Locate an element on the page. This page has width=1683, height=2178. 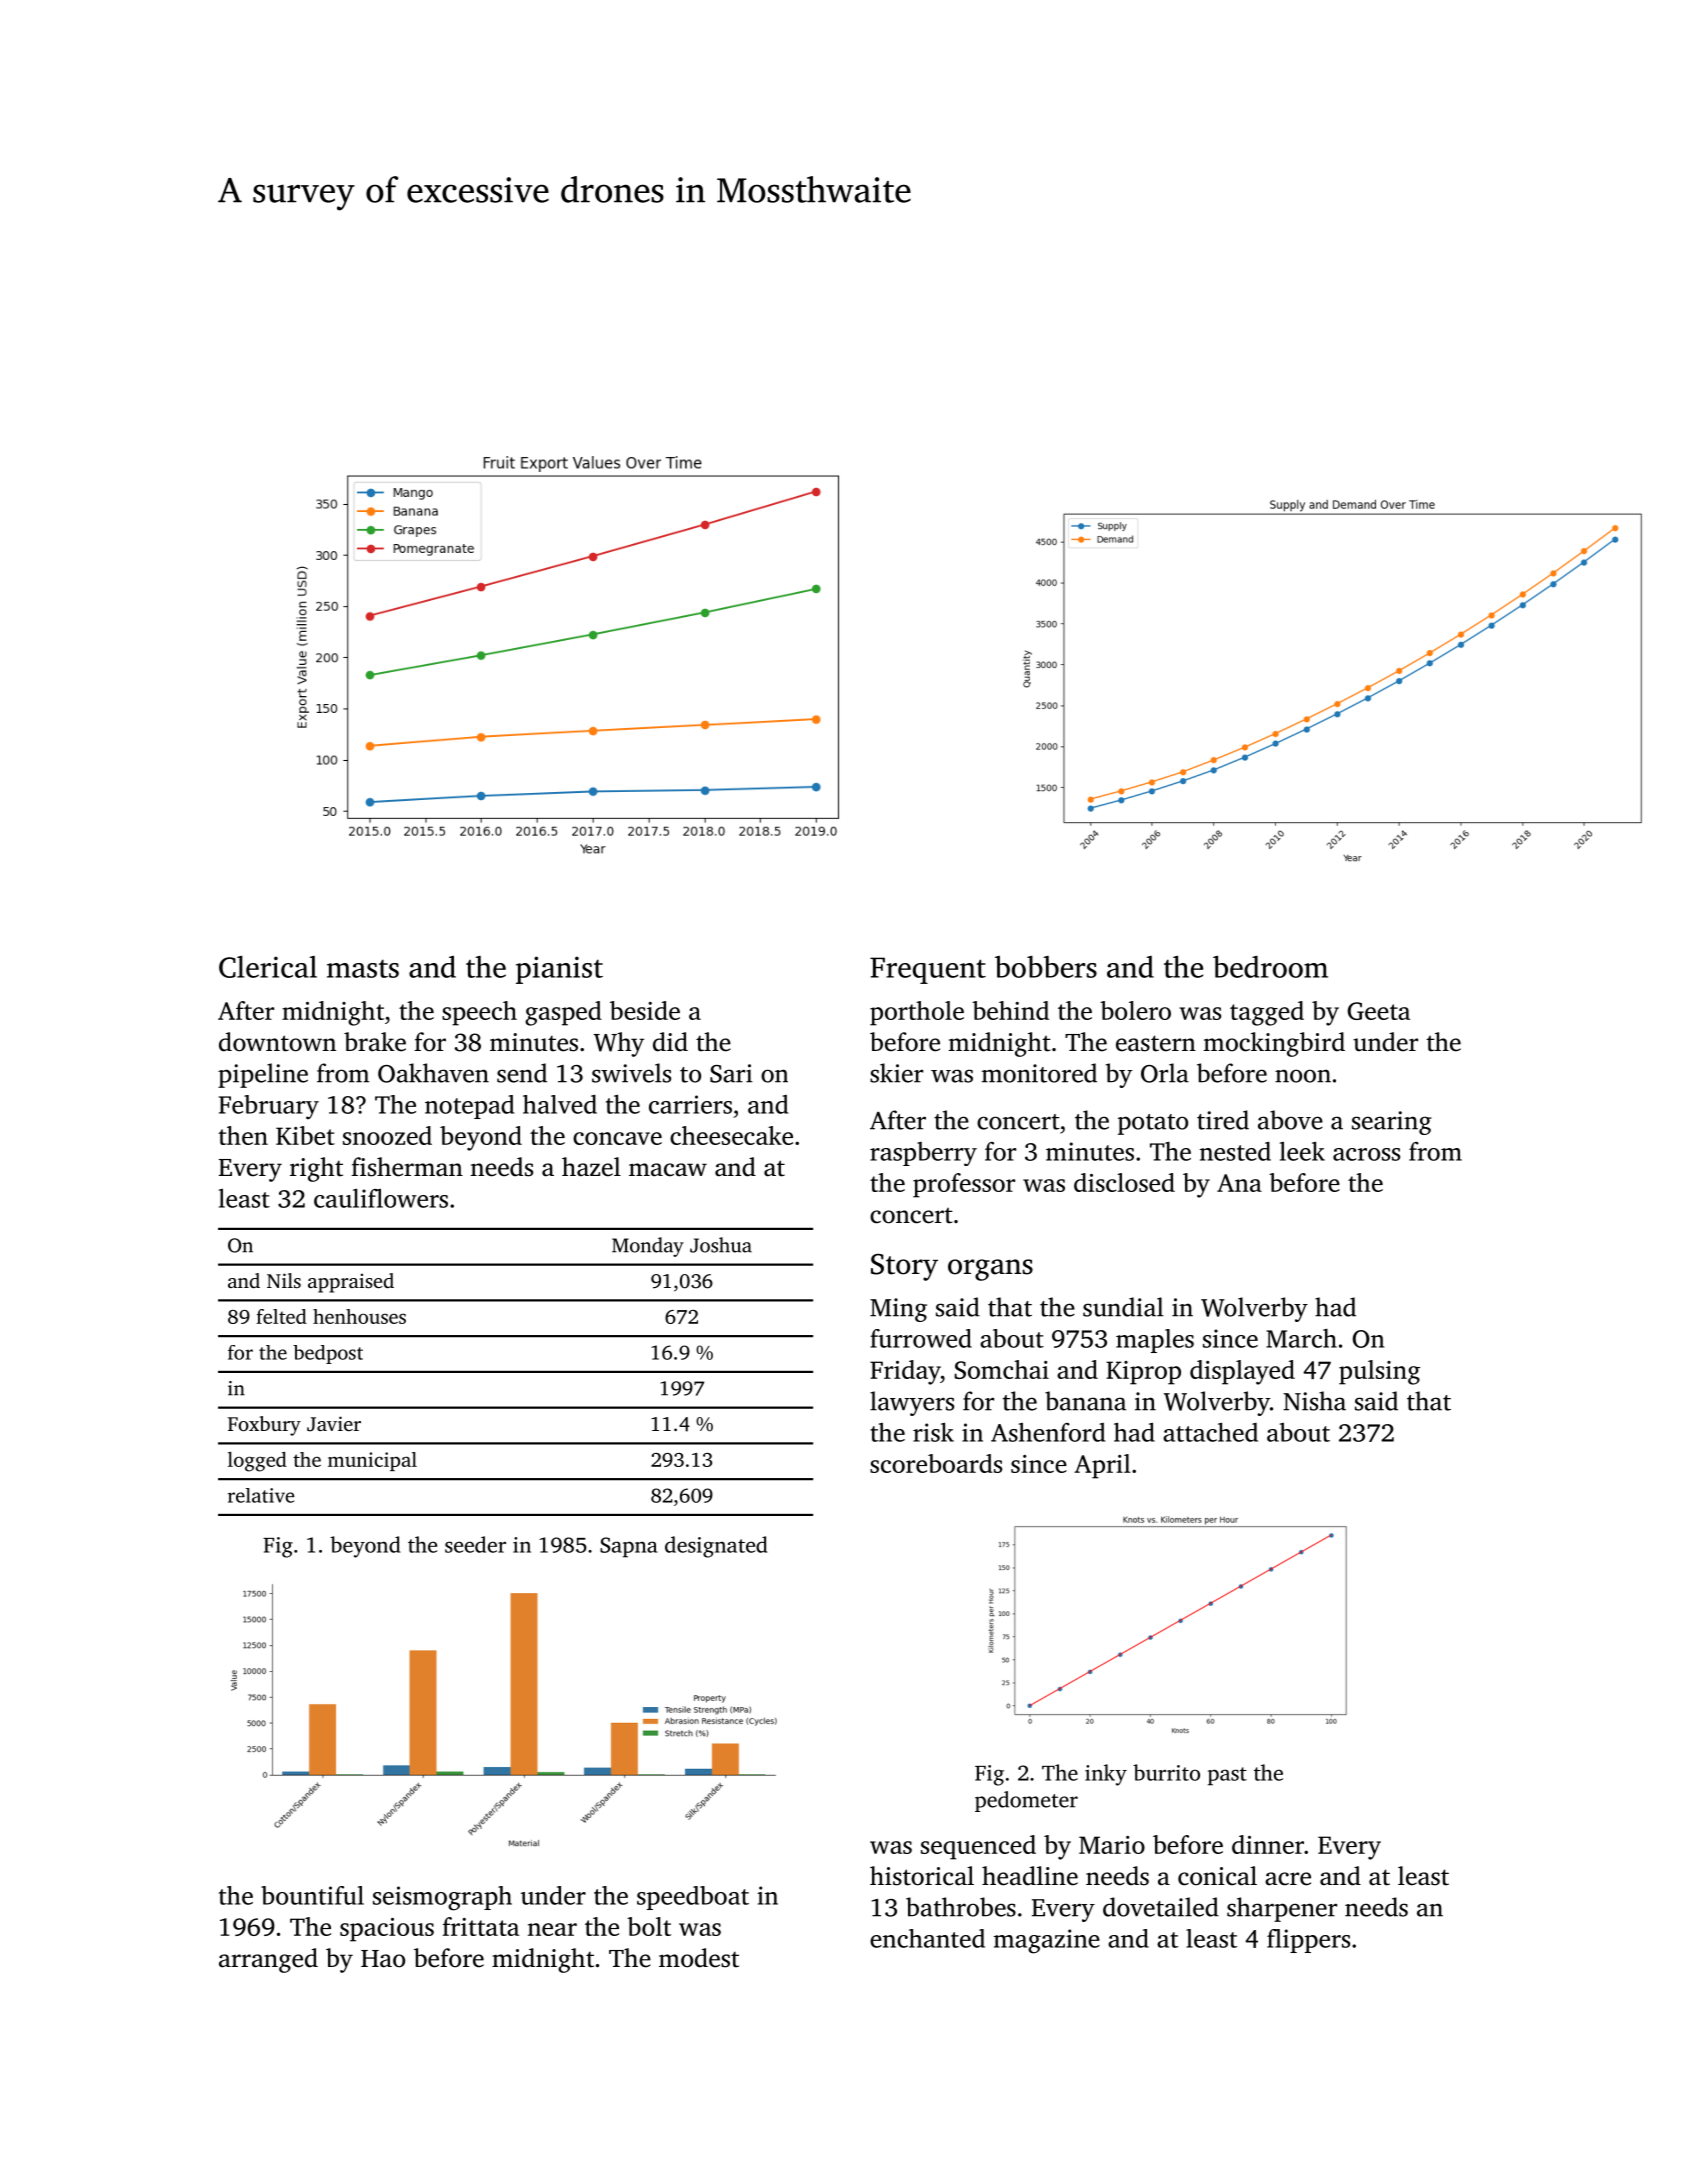
frittata is located at coordinates (481, 1926).
